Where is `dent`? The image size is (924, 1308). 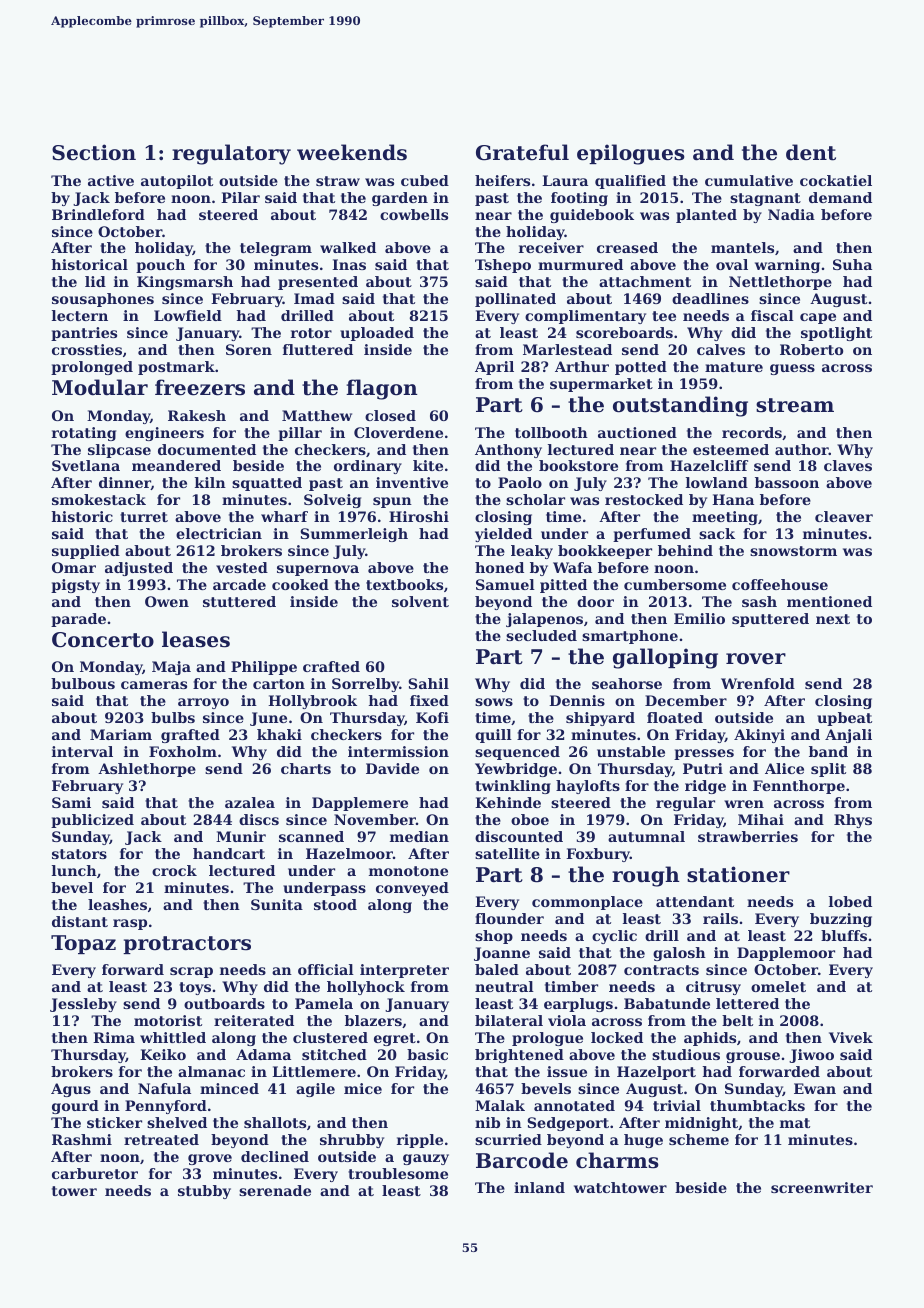 dent is located at coordinates (811, 152).
